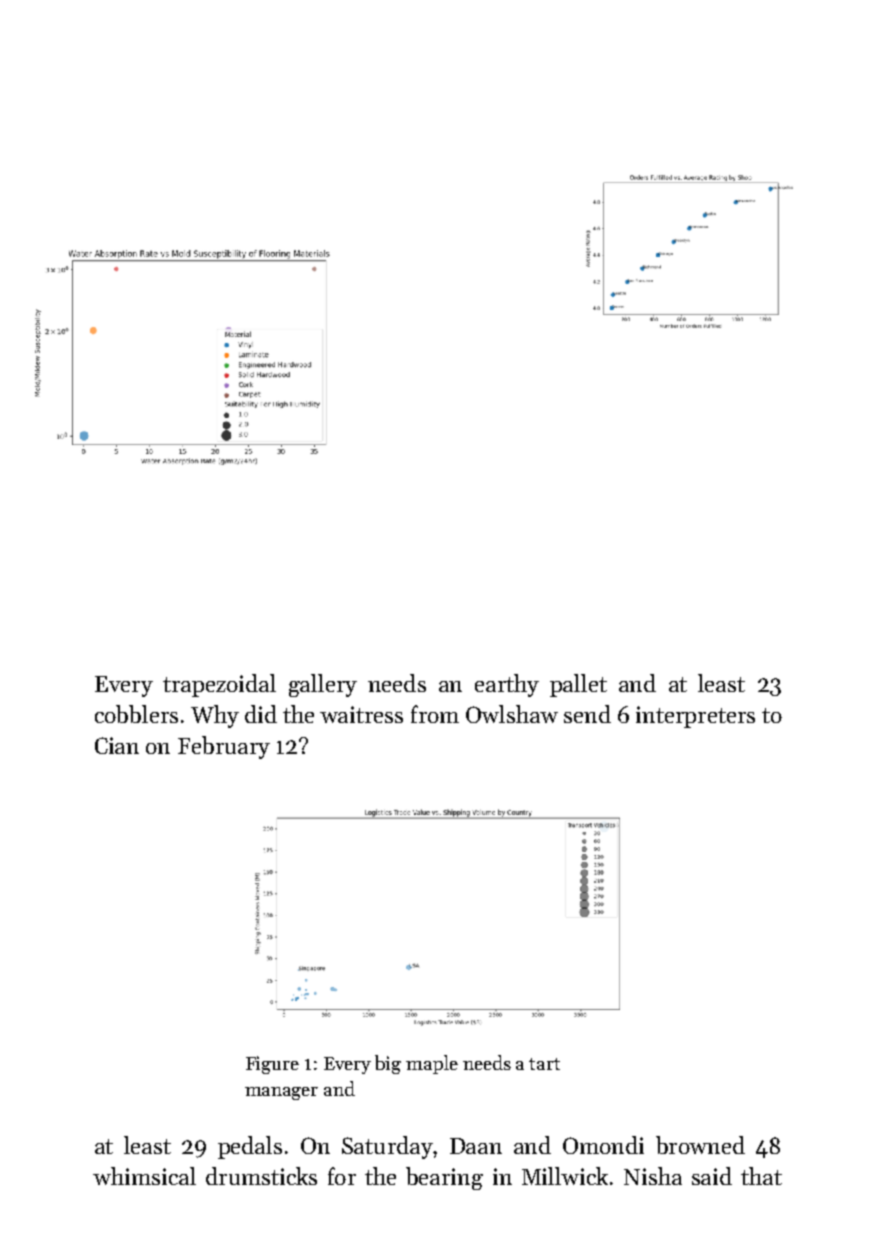  Describe the element at coordinates (272, 1065) in the image. I see `Figure` at that location.
